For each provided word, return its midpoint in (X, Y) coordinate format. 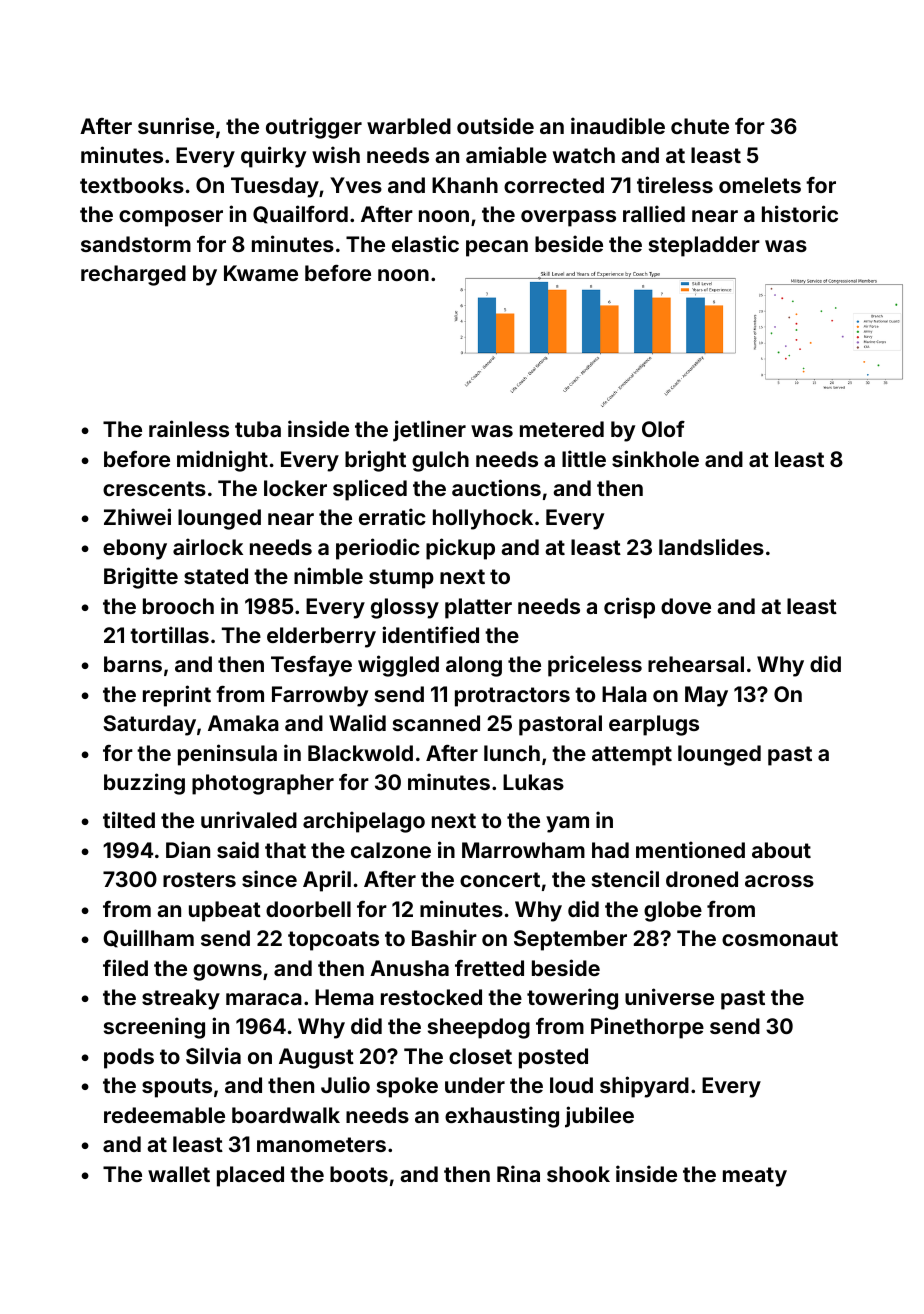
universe (669, 996)
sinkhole (655, 458)
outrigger (314, 128)
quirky (273, 157)
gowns (227, 972)
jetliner (429, 431)
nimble (328, 575)
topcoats (333, 941)
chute (700, 126)
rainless (189, 428)
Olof (663, 429)
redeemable (164, 1115)
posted (553, 1058)
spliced (370, 490)
